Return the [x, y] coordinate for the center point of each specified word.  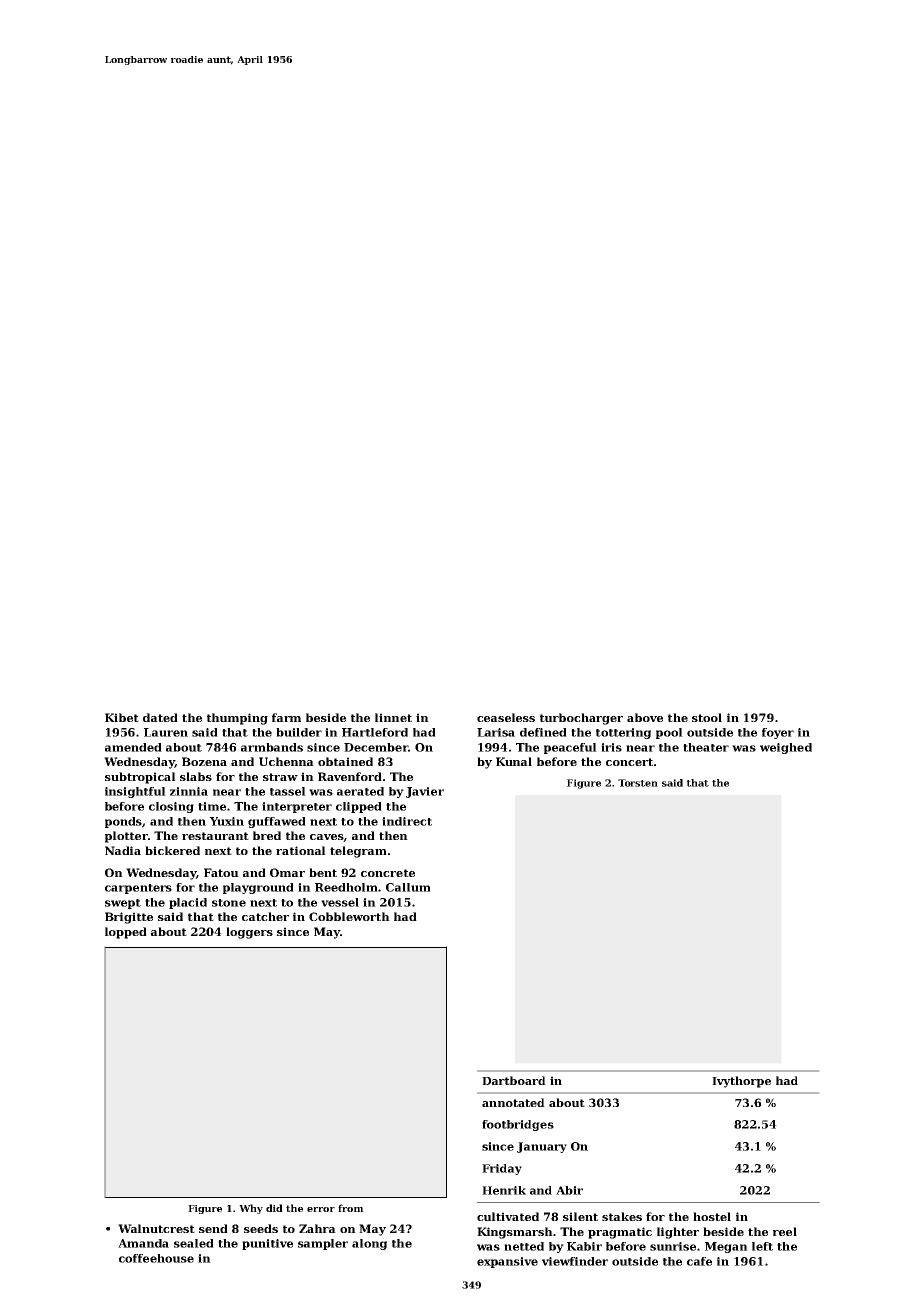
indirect [407, 821]
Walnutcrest [156, 1228]
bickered [172, 850]
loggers [249, 933]
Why [251, 1209]
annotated [513, 1102]
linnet [393, 717]
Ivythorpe [741, 1082]
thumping [237, 719]
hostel [712, 1216]
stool [707, 717]
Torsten [638, 783]
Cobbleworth [349, 916]
